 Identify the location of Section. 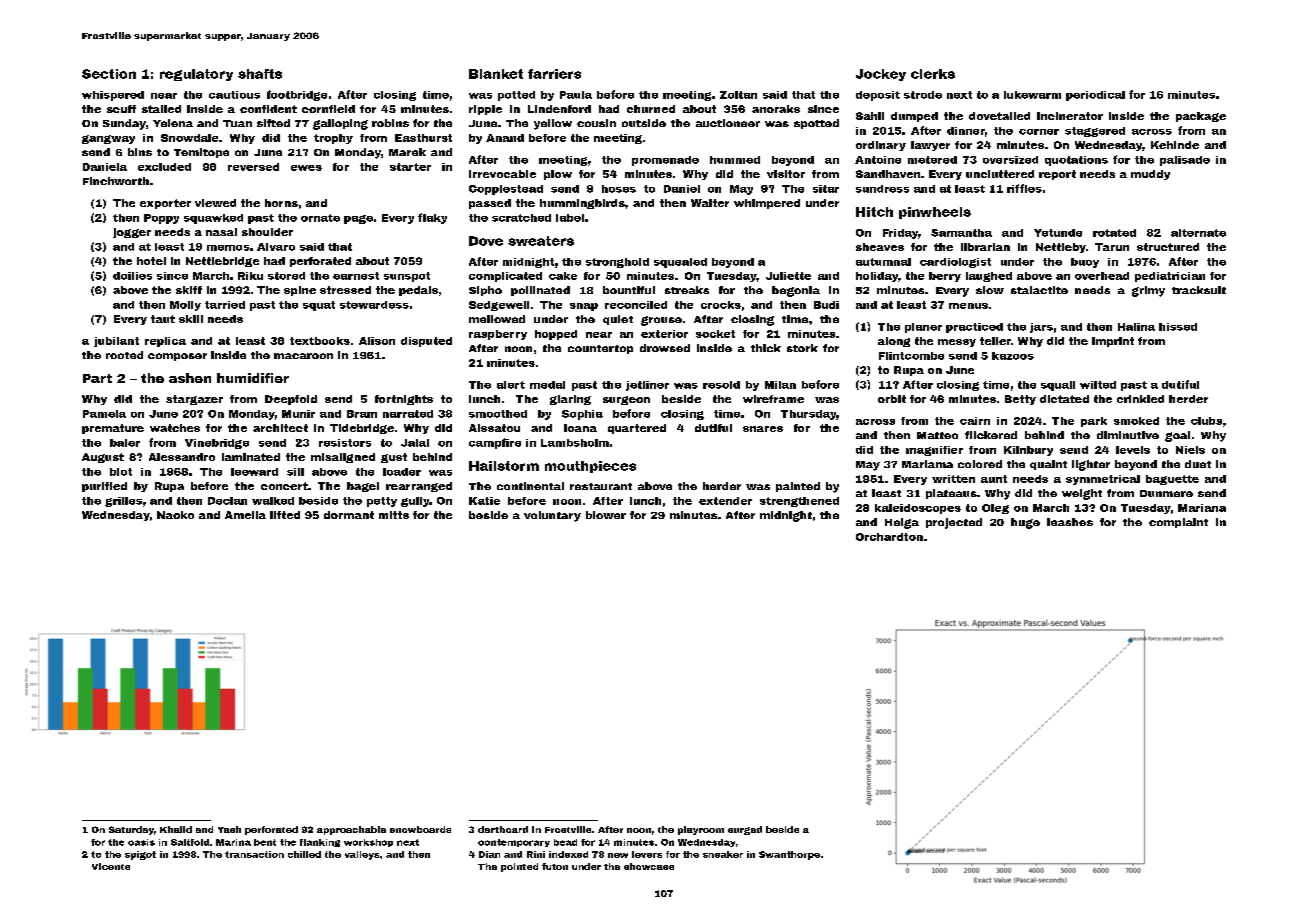
(109, 74).
